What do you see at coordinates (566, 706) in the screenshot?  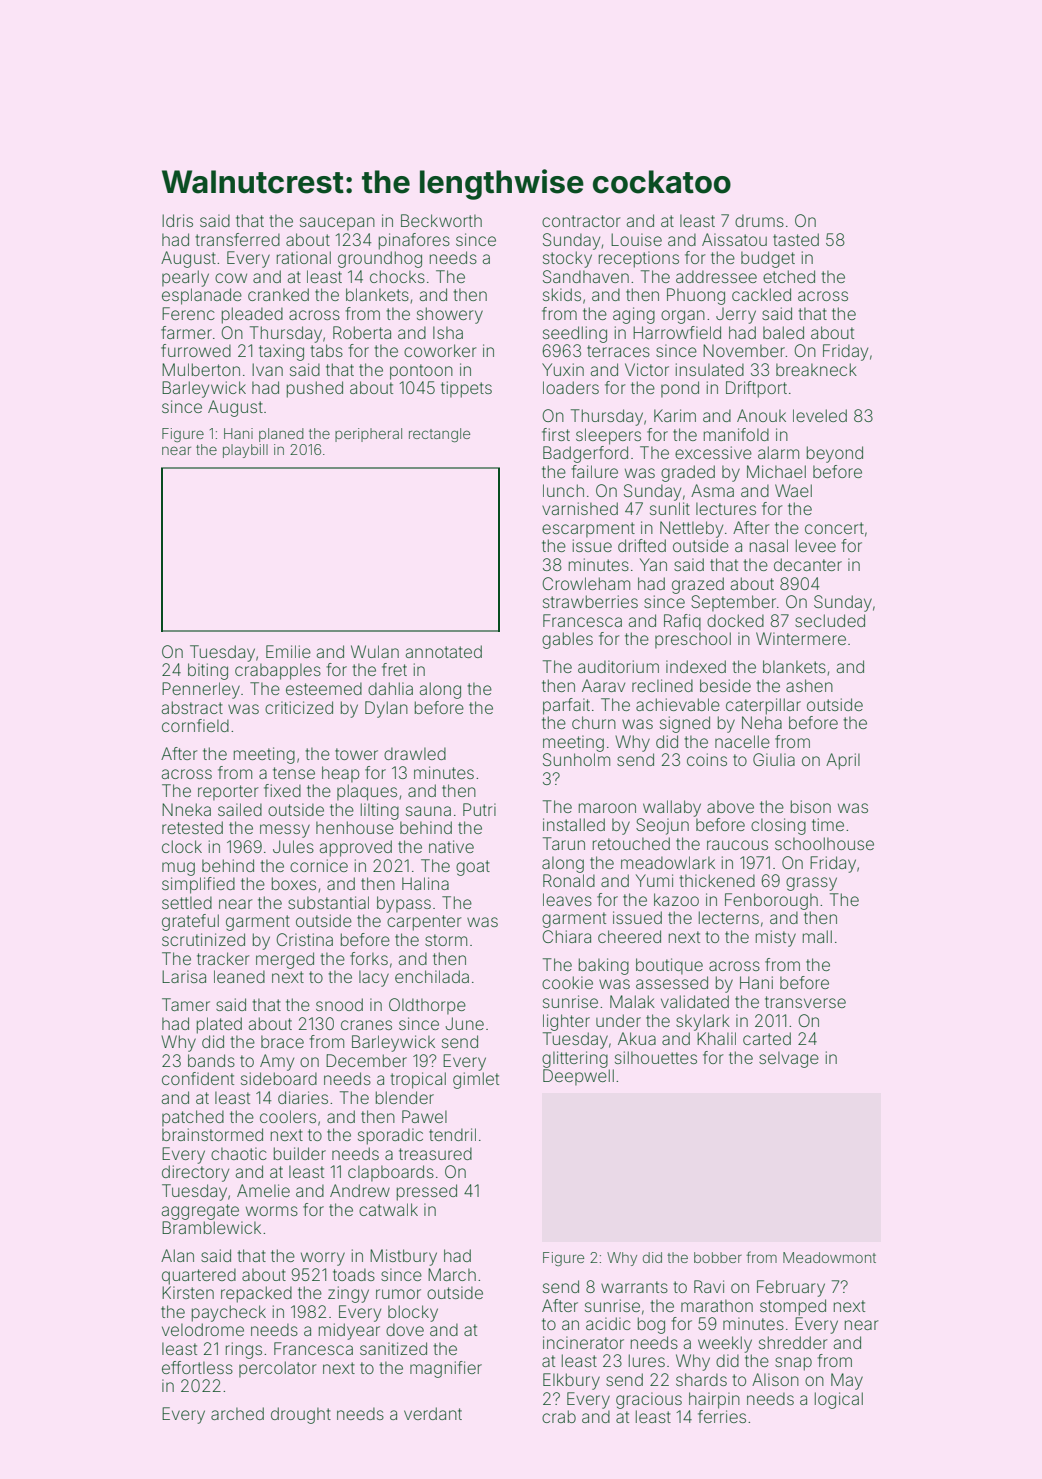 I see `parfait` at bounding box center [566, 706].
